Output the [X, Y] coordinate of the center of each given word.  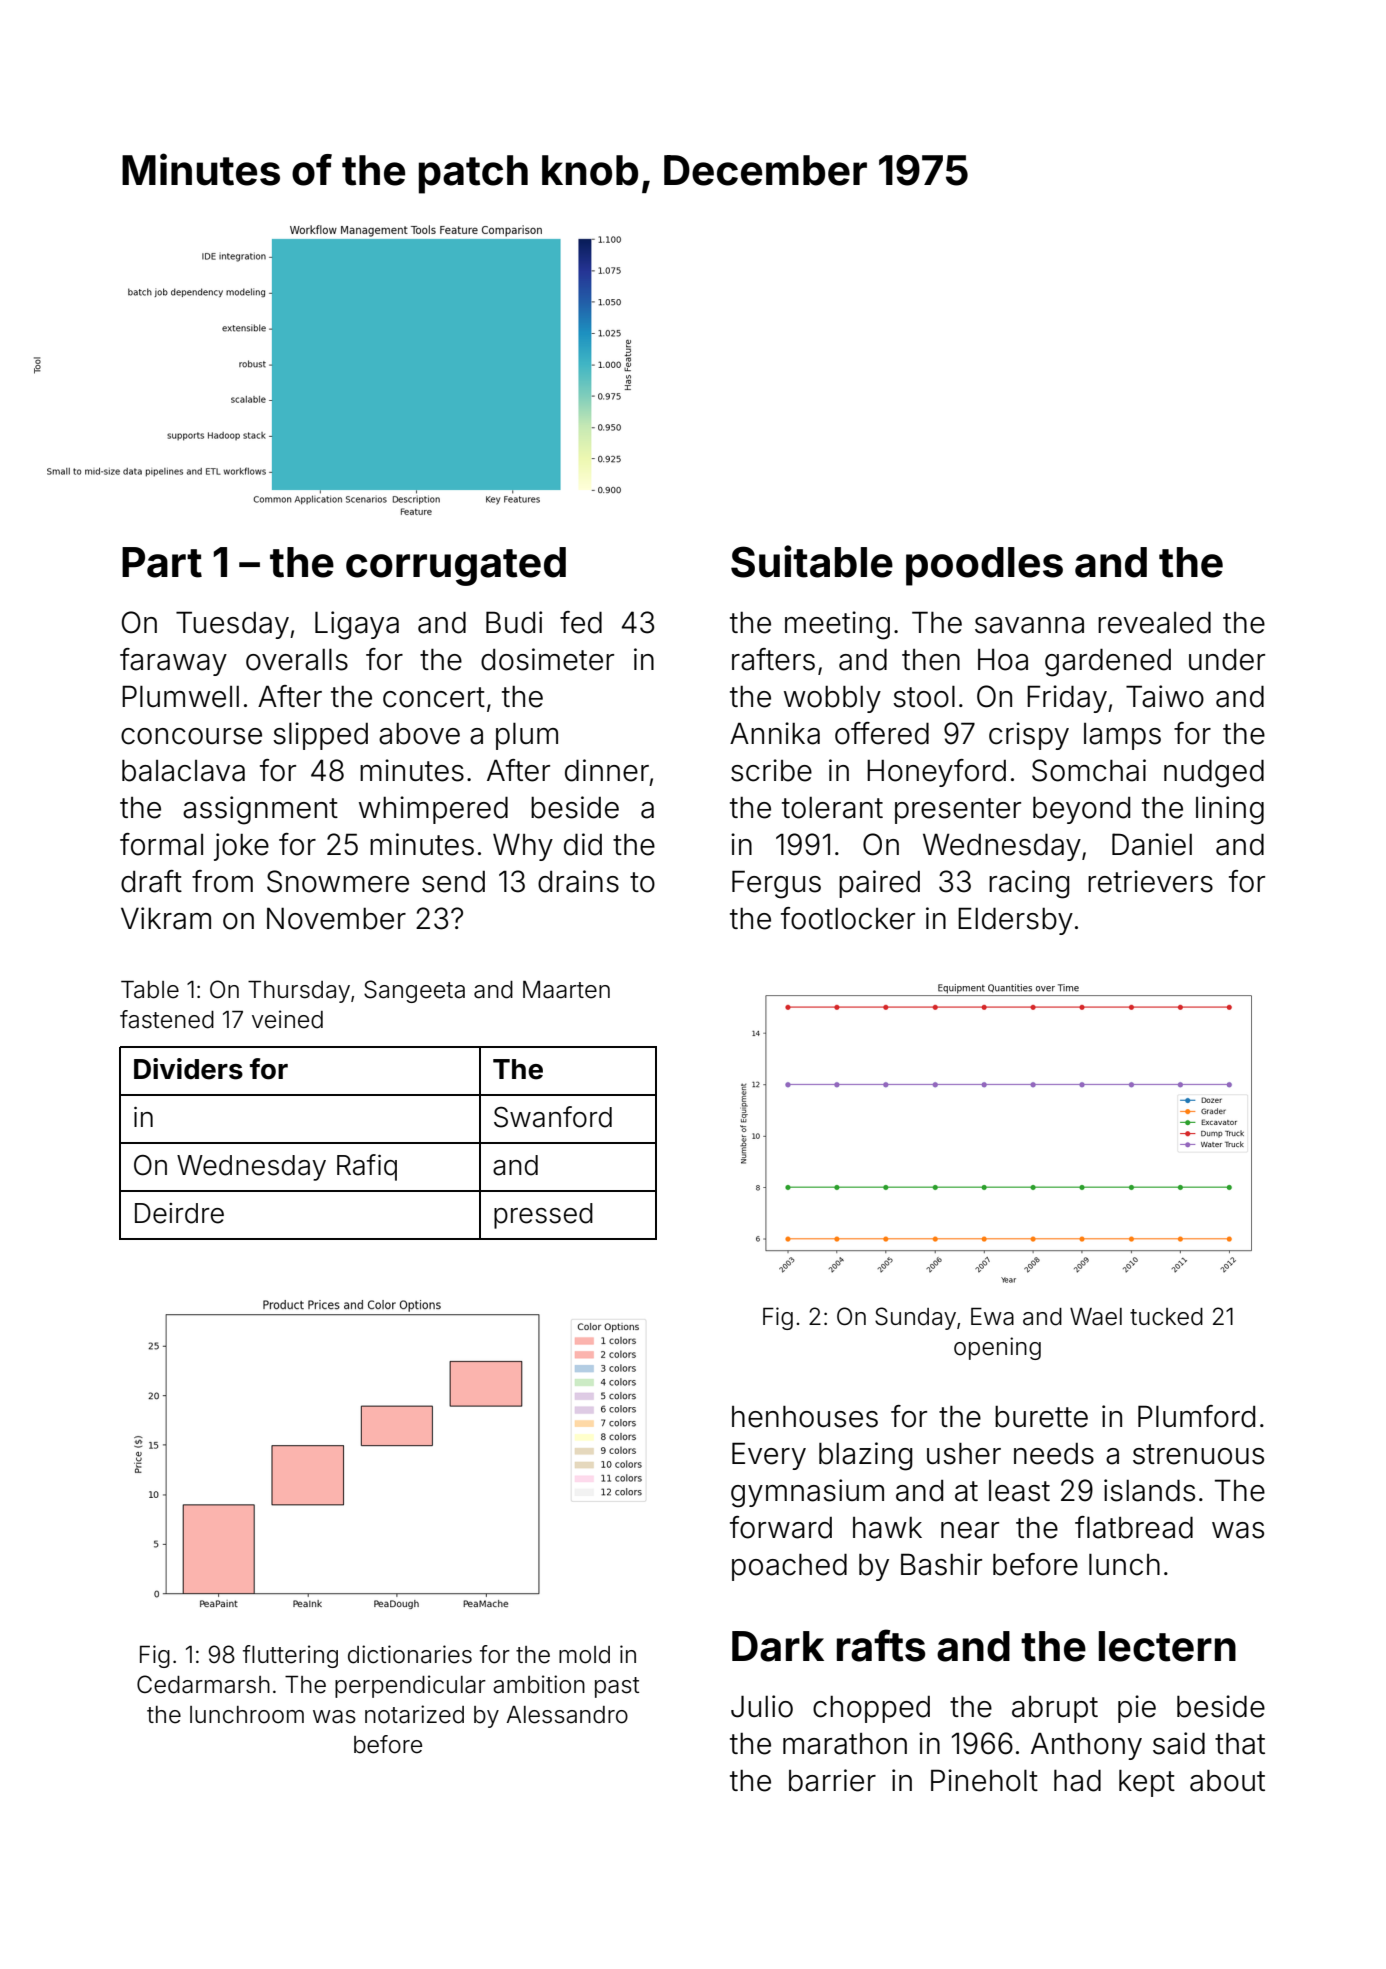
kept [1147, 1783]
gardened [1108, 663]
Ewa [992, 1317]
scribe [771, 770]
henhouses [805, 1417]
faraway [173, 662]
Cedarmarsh [203, 1684]
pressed [543, 1216]
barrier [832, 1780]
